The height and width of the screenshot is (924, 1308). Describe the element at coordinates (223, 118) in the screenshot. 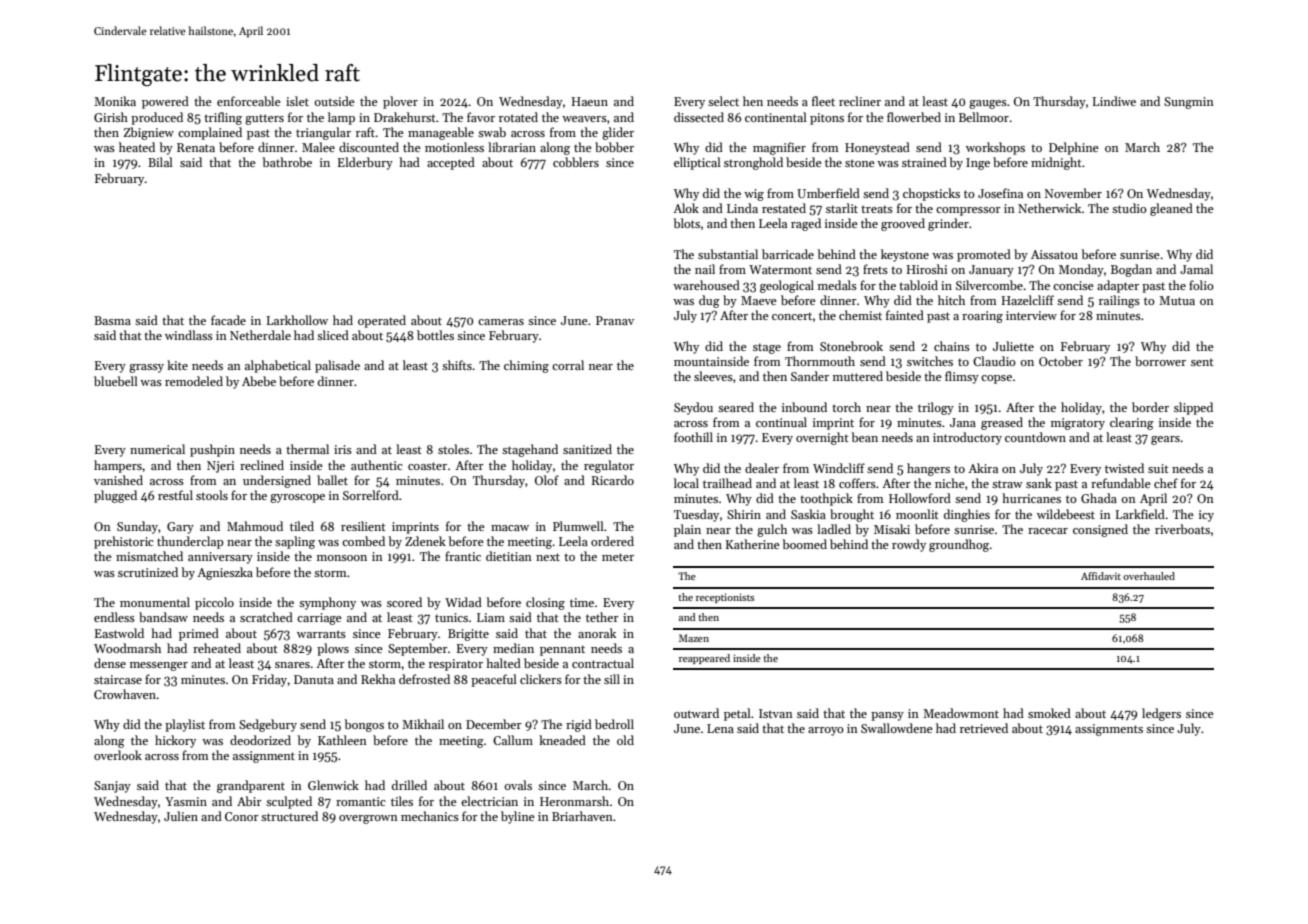

I see `trifling` at that location.
